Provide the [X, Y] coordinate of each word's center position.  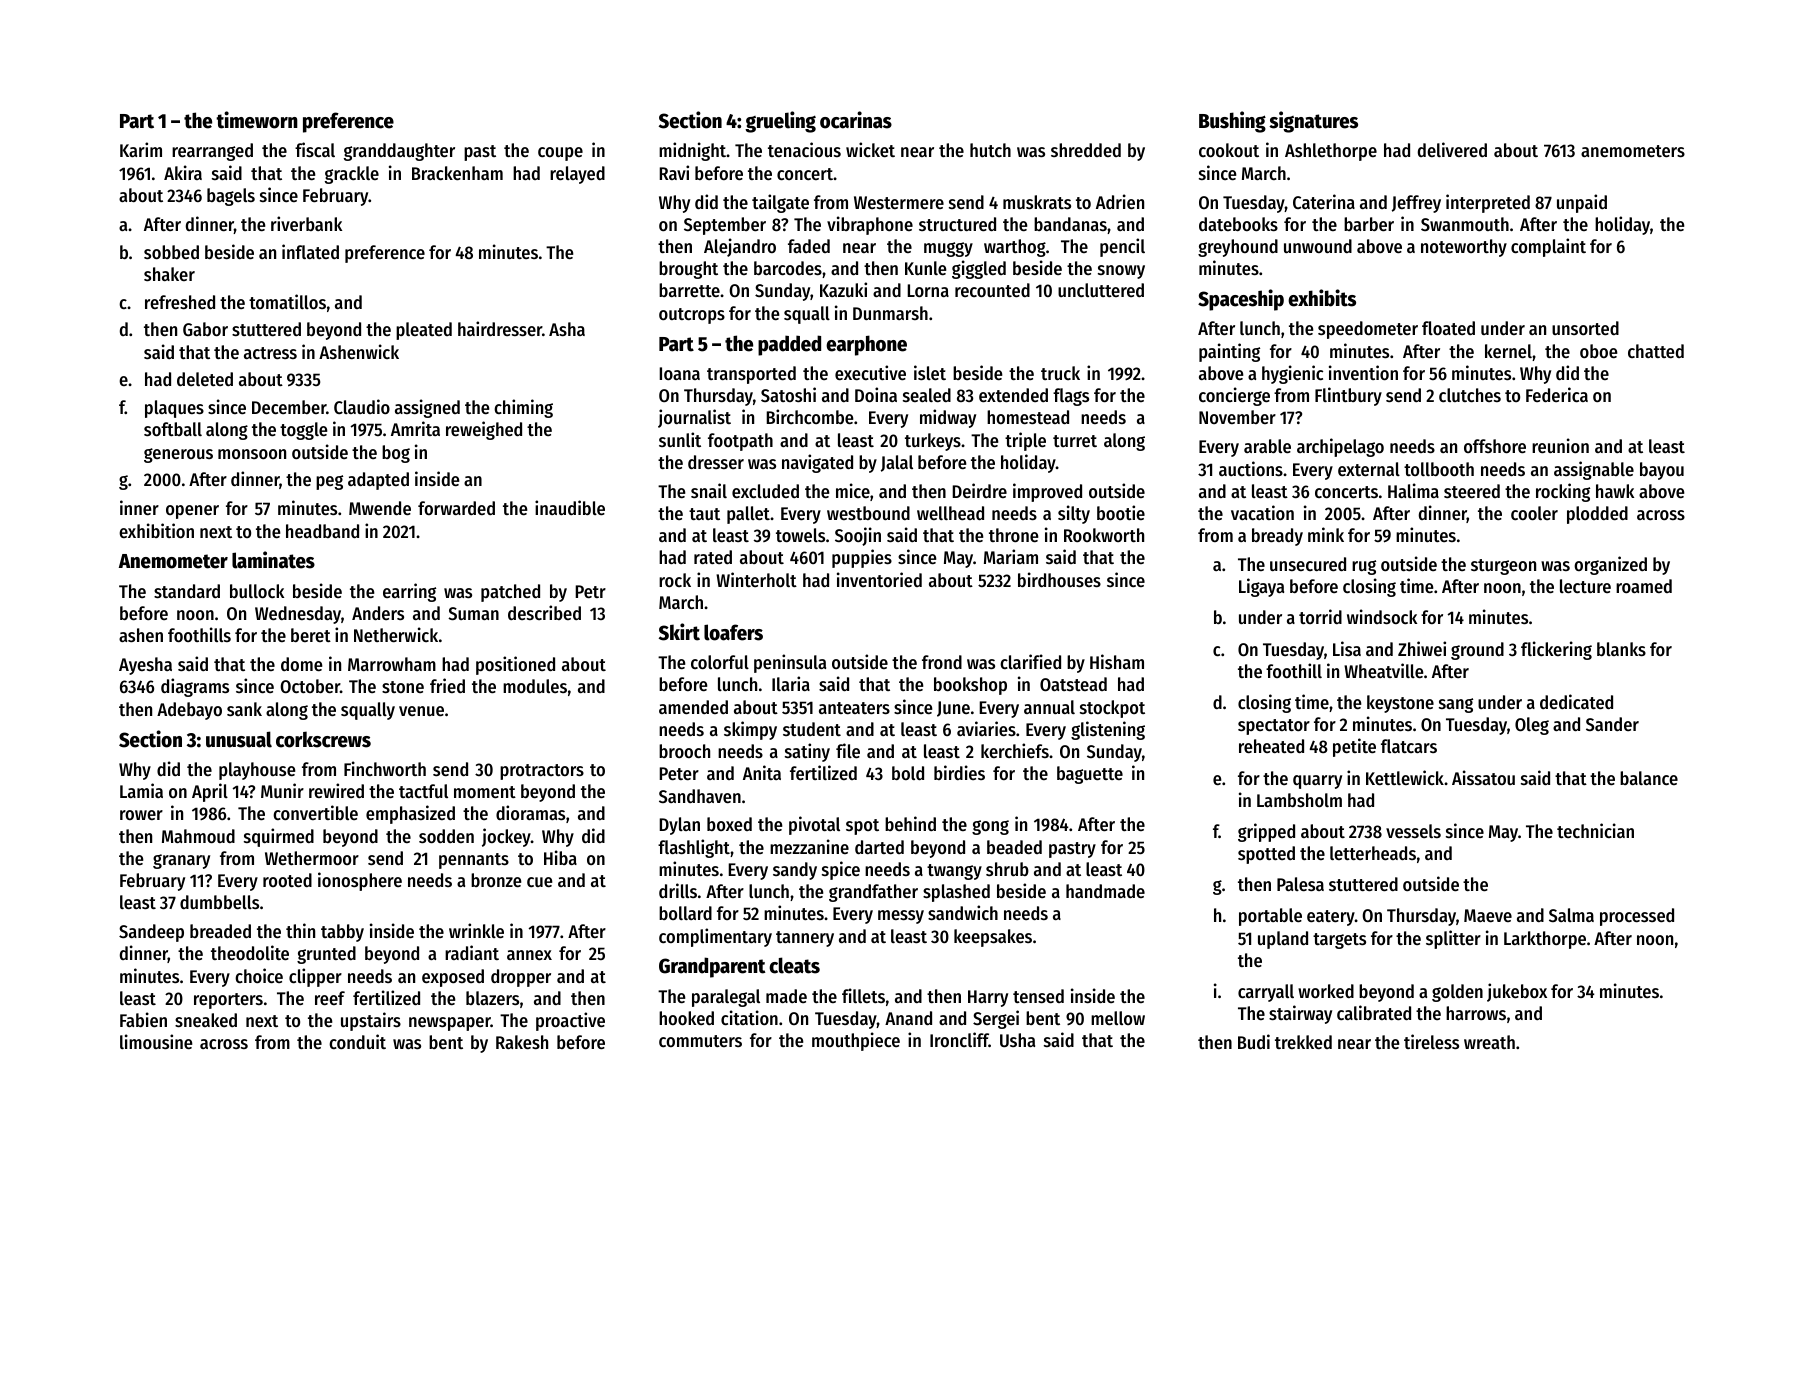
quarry [1317, 782]
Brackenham [457, 173]
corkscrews [323, 739]
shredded [1086, 150]
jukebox [1517, 992]
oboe [1599, 351]
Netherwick [396, 634]
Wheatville [1384, 670]
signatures [1313, 122]
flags [1071, 397]
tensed [1038, 996]
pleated [424, 331]
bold [908, 773]
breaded [220, 931]
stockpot [1112, 709]
